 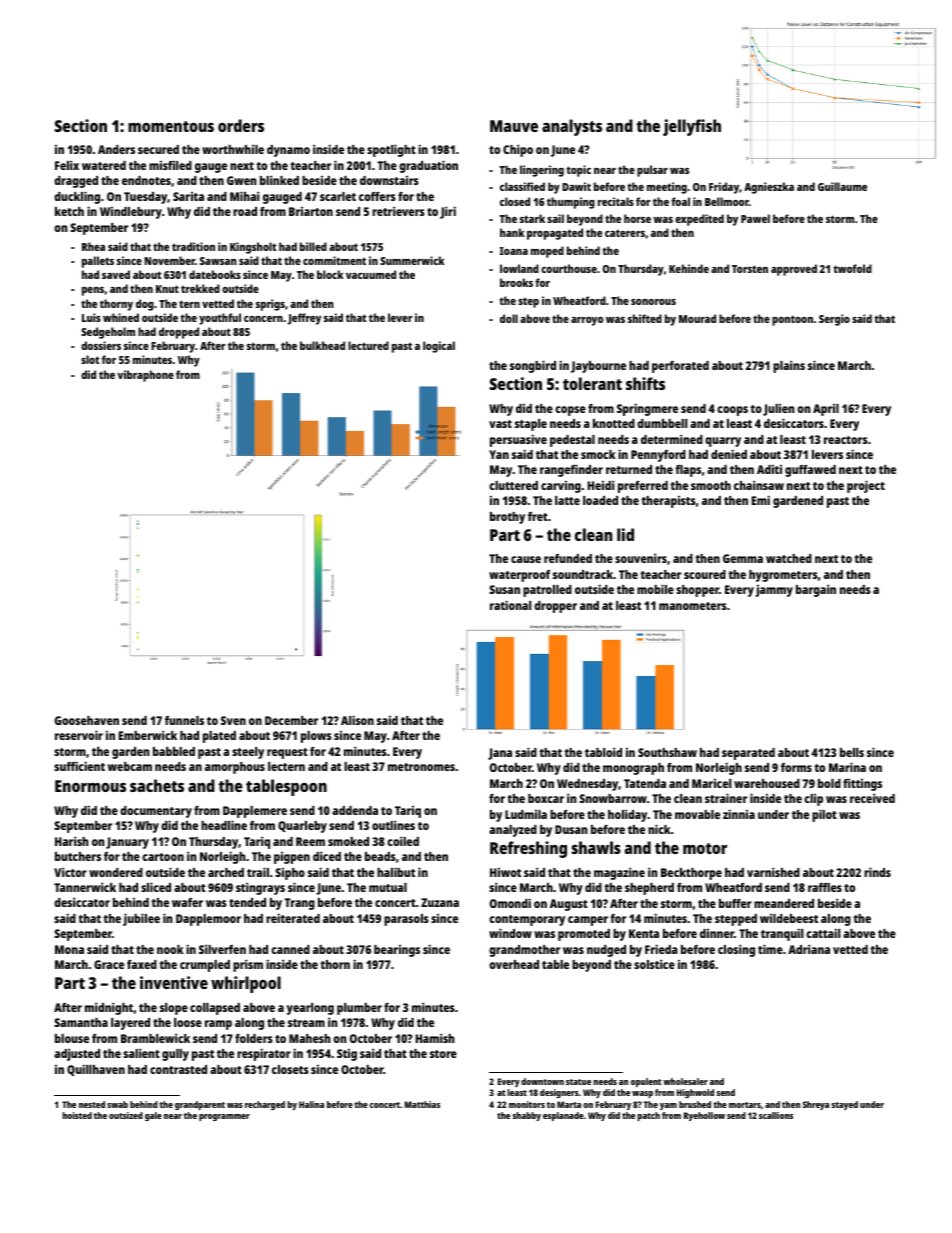 What do you see at coordinates (184, 720) in the screenshot?
I see `funnels` at bounding box center [184, 720].
